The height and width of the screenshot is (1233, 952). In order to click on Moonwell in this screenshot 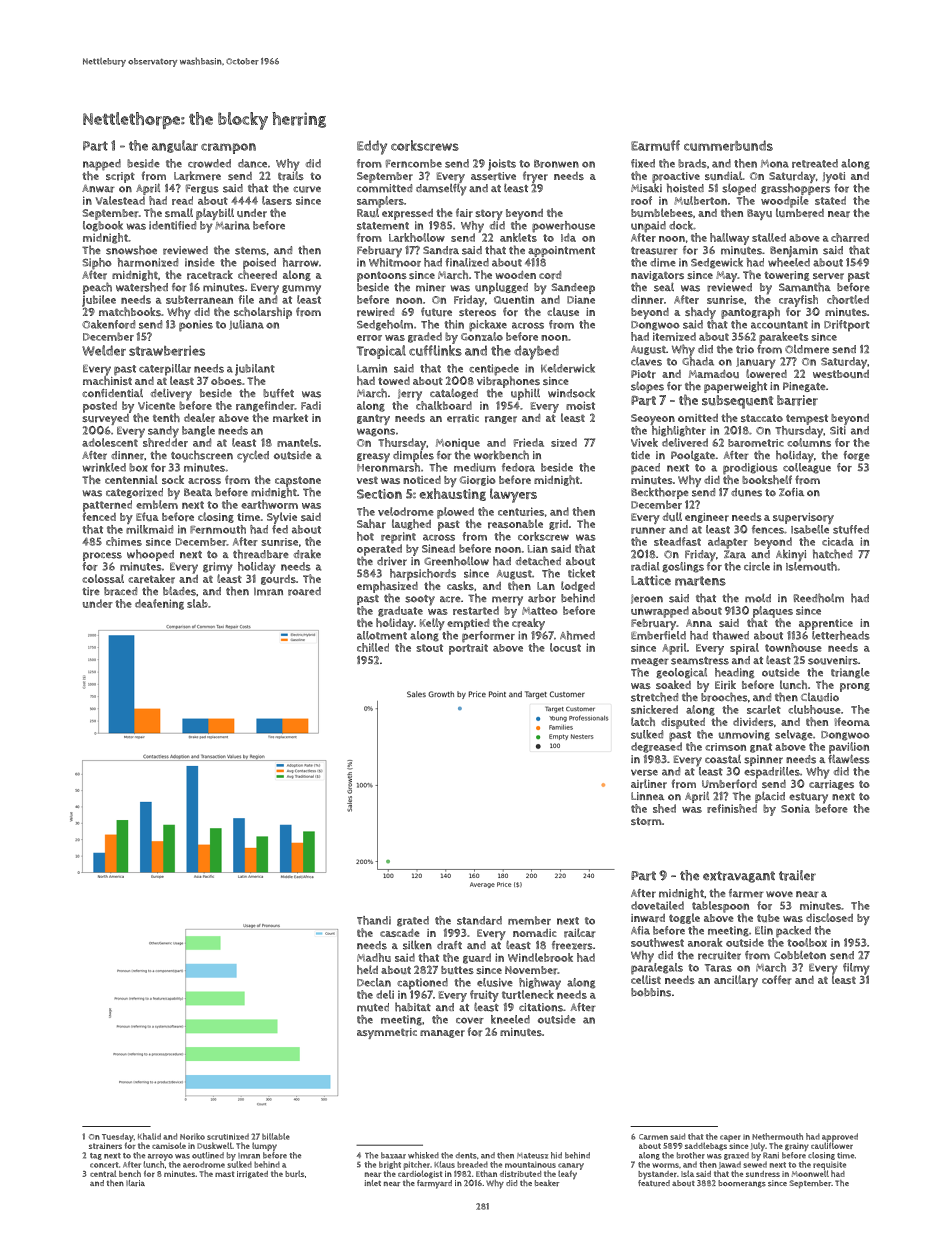, I will do `click(810, 1173)`.
